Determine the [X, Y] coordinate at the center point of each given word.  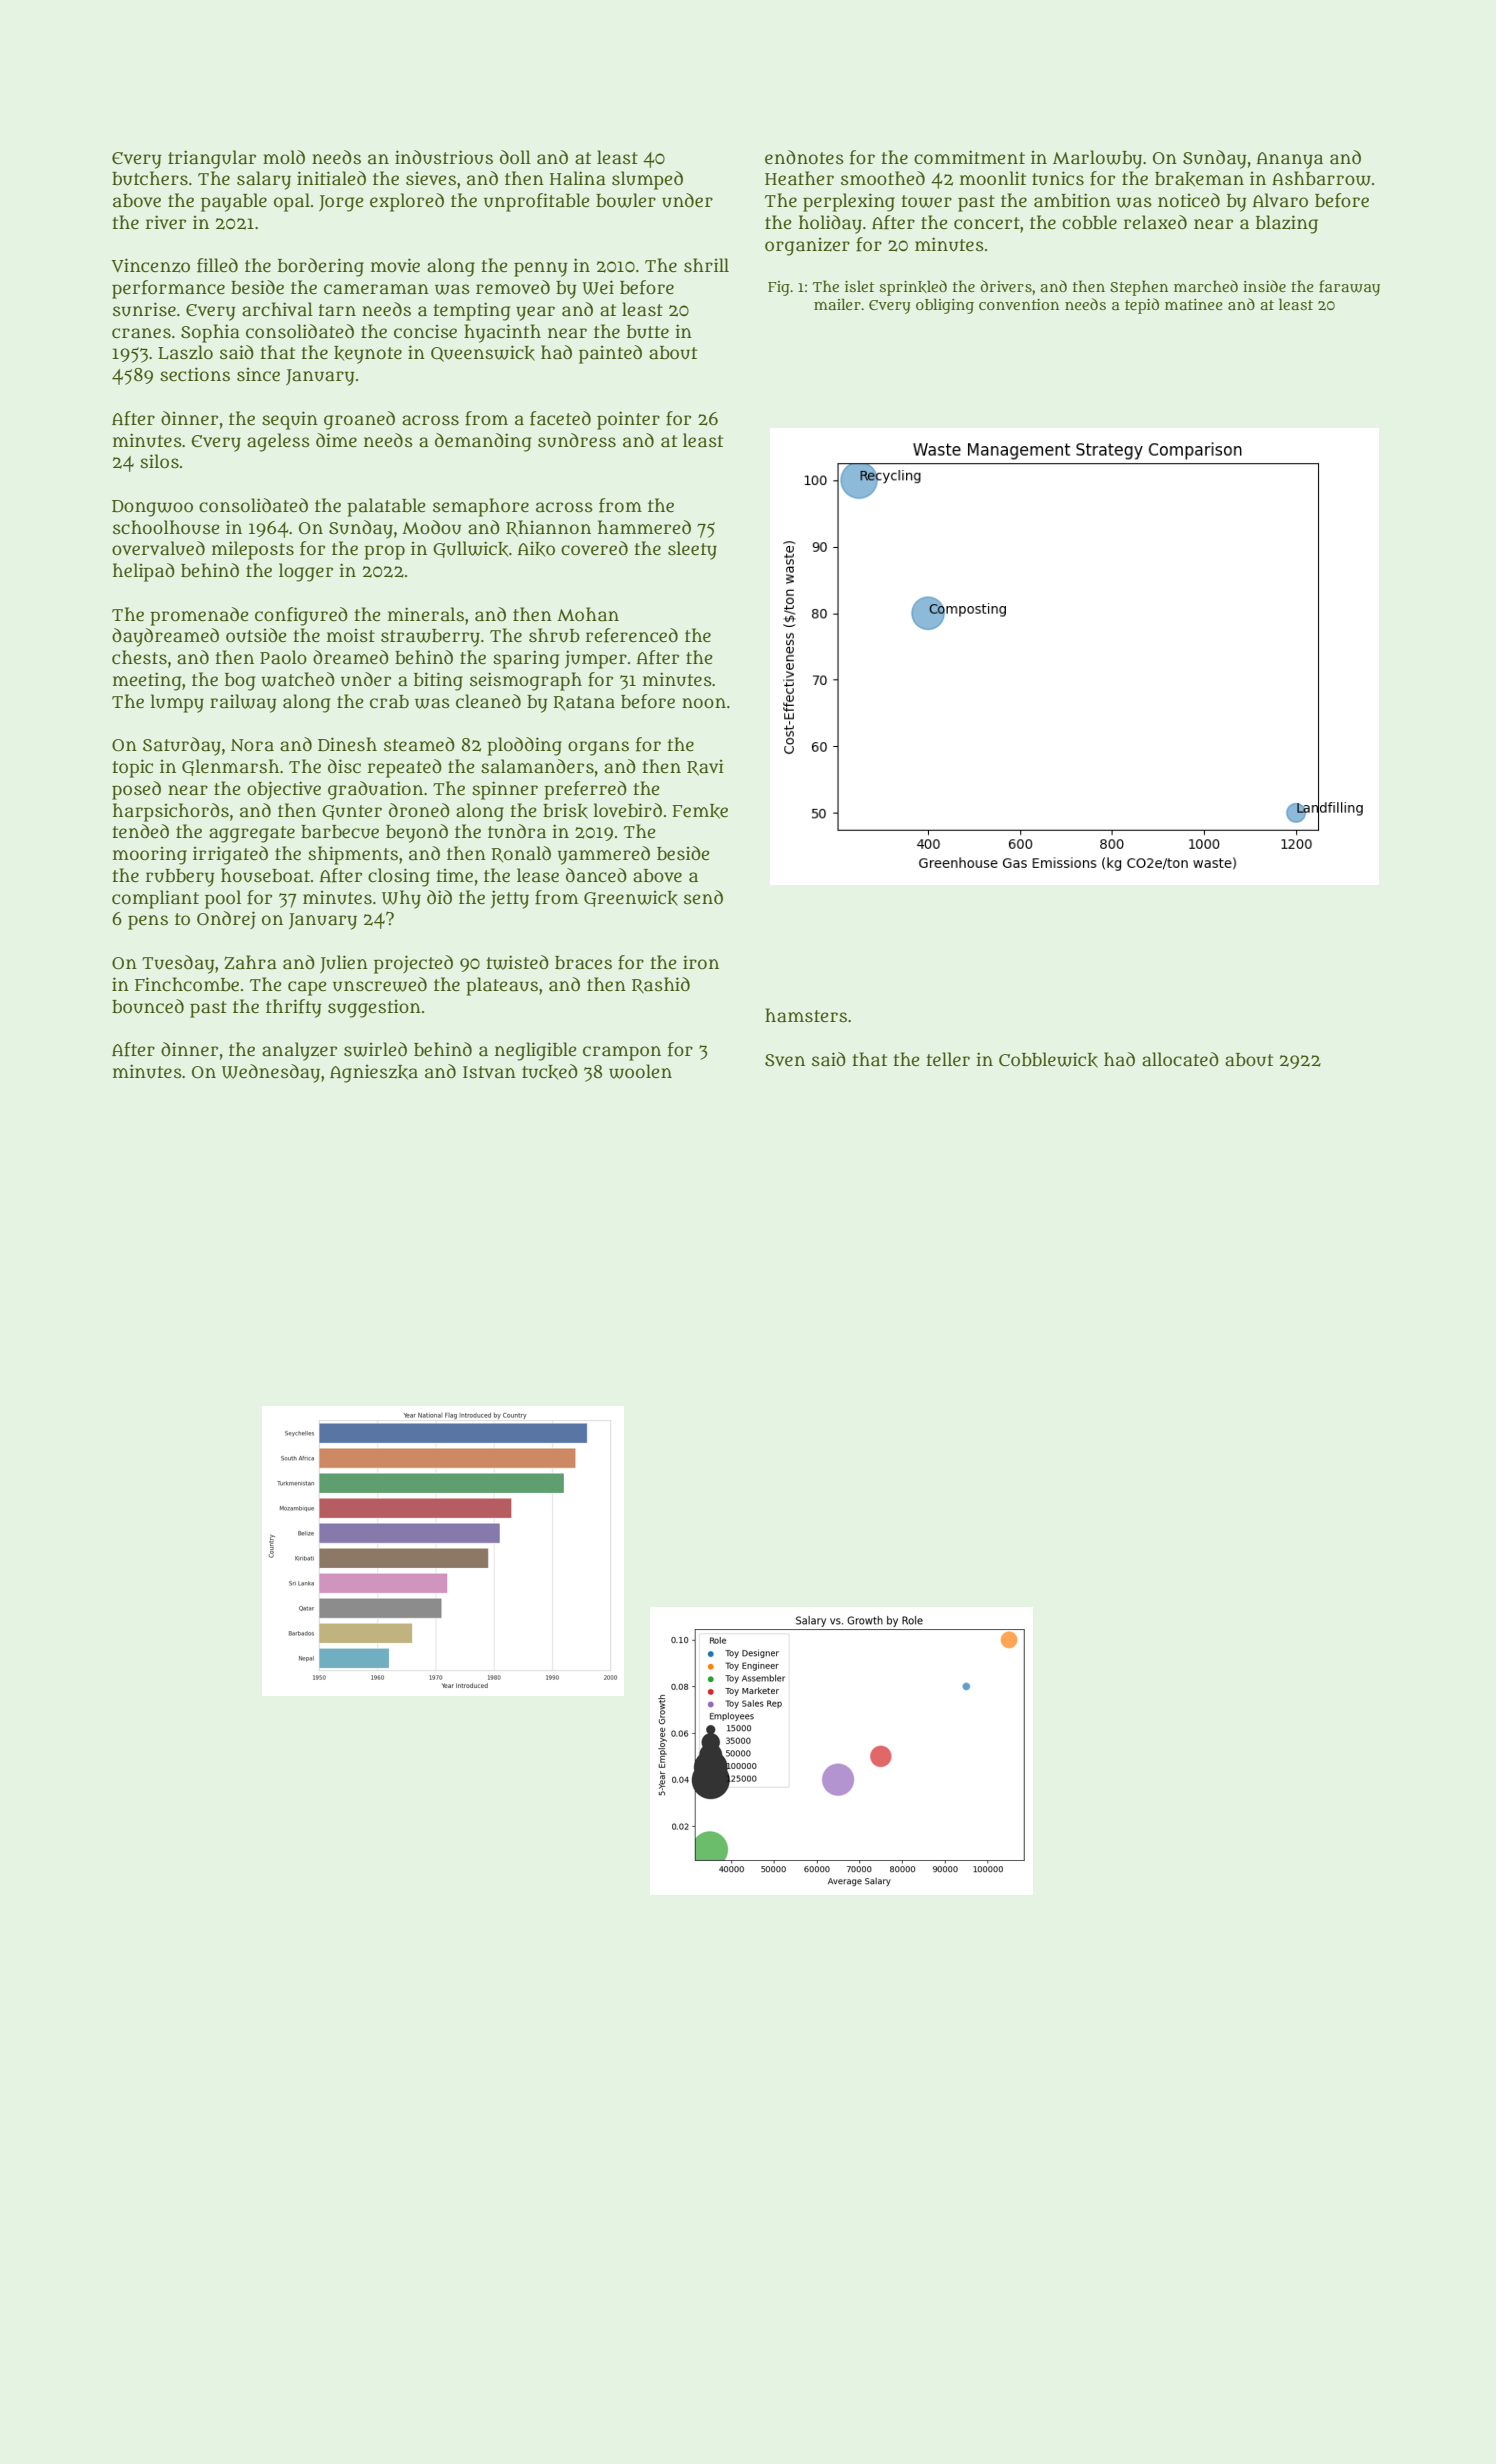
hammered [644, 527]
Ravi [705, 768]
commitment [969, 157]
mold [284, 157]
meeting [147, 681]
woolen [640, 1071]
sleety [692, 550]
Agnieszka [374, 1074]
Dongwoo [152, 508]
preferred [585, 790]
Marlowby [1097, 159]
